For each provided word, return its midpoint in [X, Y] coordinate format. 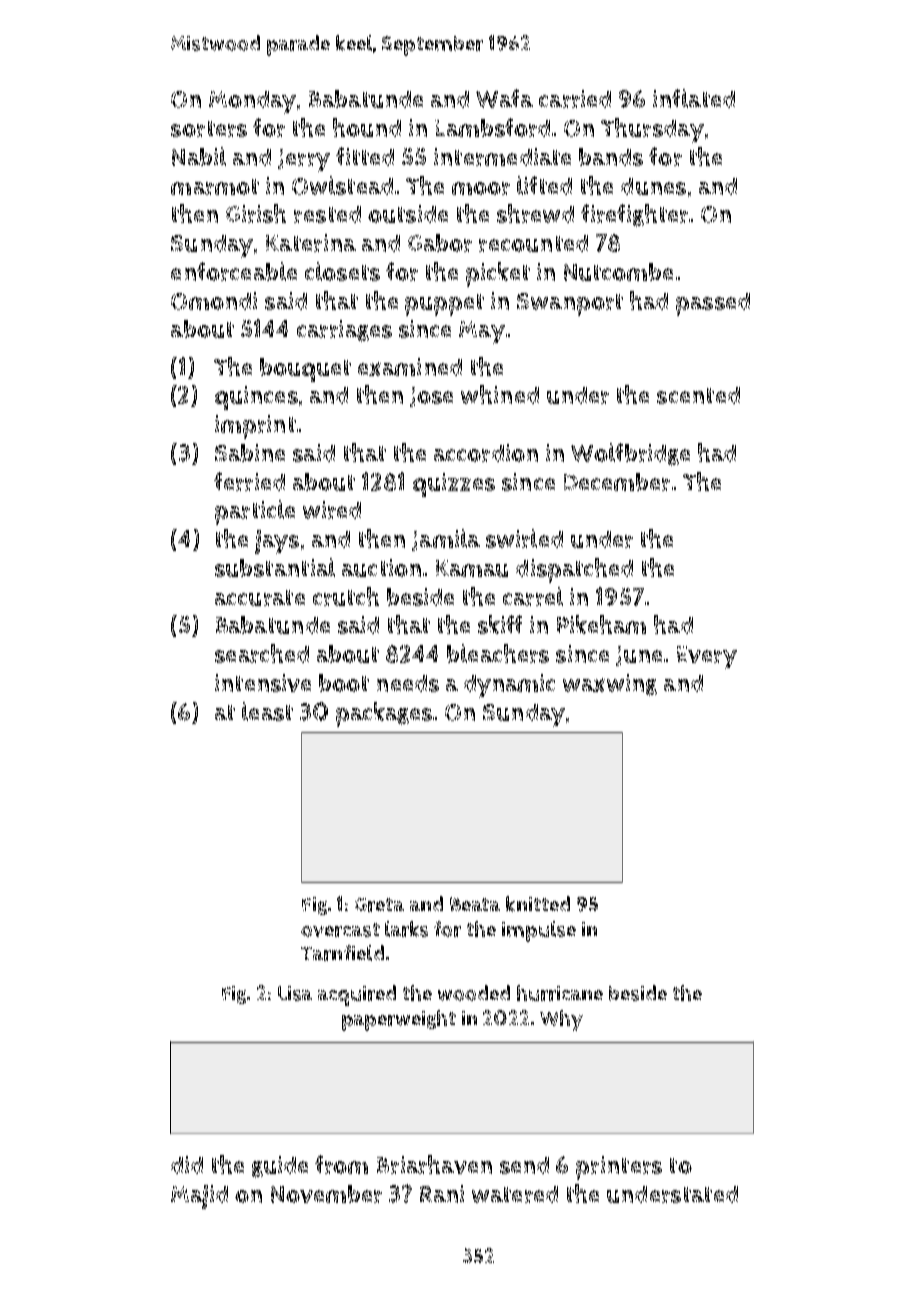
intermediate [502, 157]
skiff [500, 624]
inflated [694, 98]
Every [707, 657]
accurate [260, 598]
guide [280, 1167]
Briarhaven [434, 1164]
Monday [252, 102]
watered [515, 1194]
